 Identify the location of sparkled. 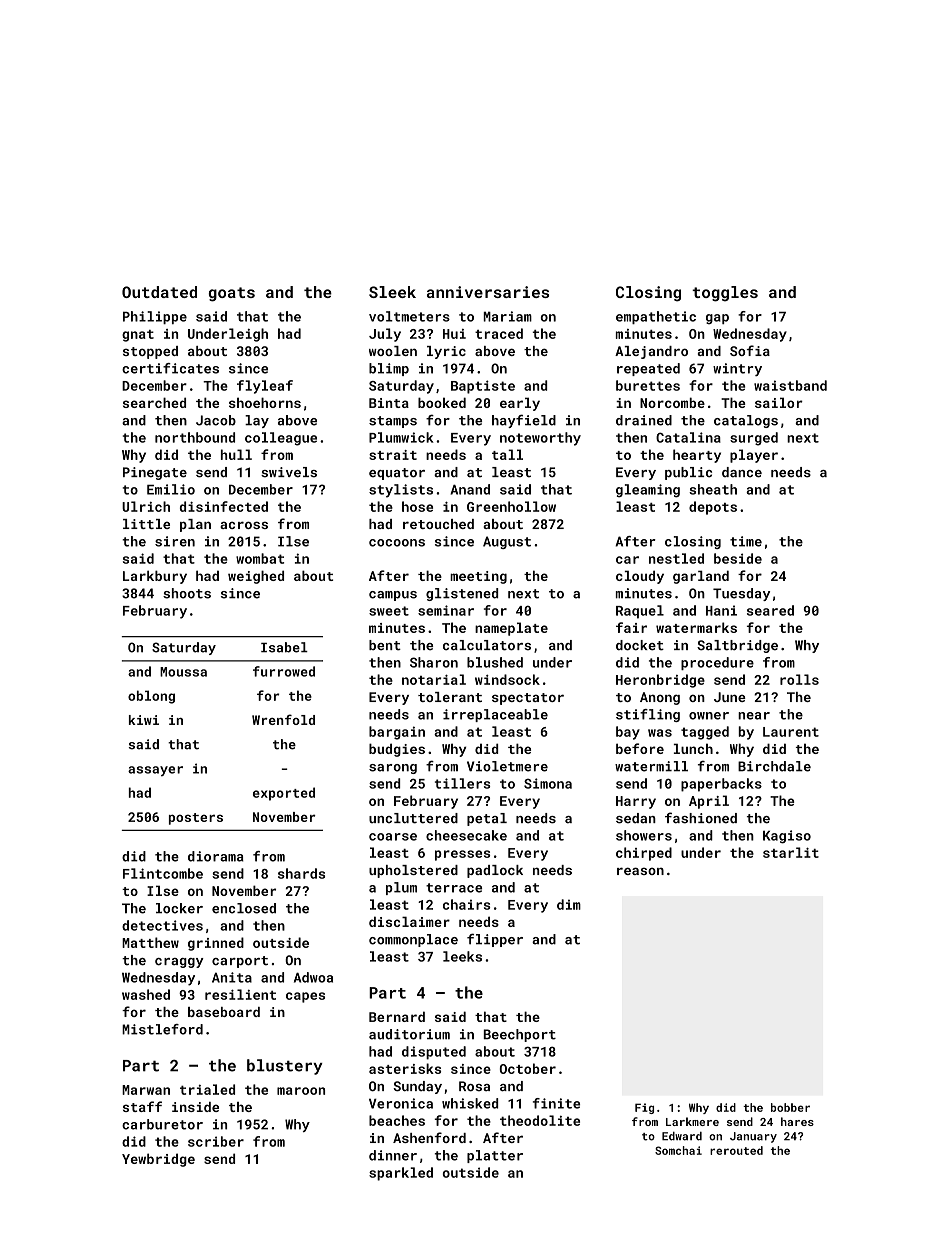
(401, 1174).
